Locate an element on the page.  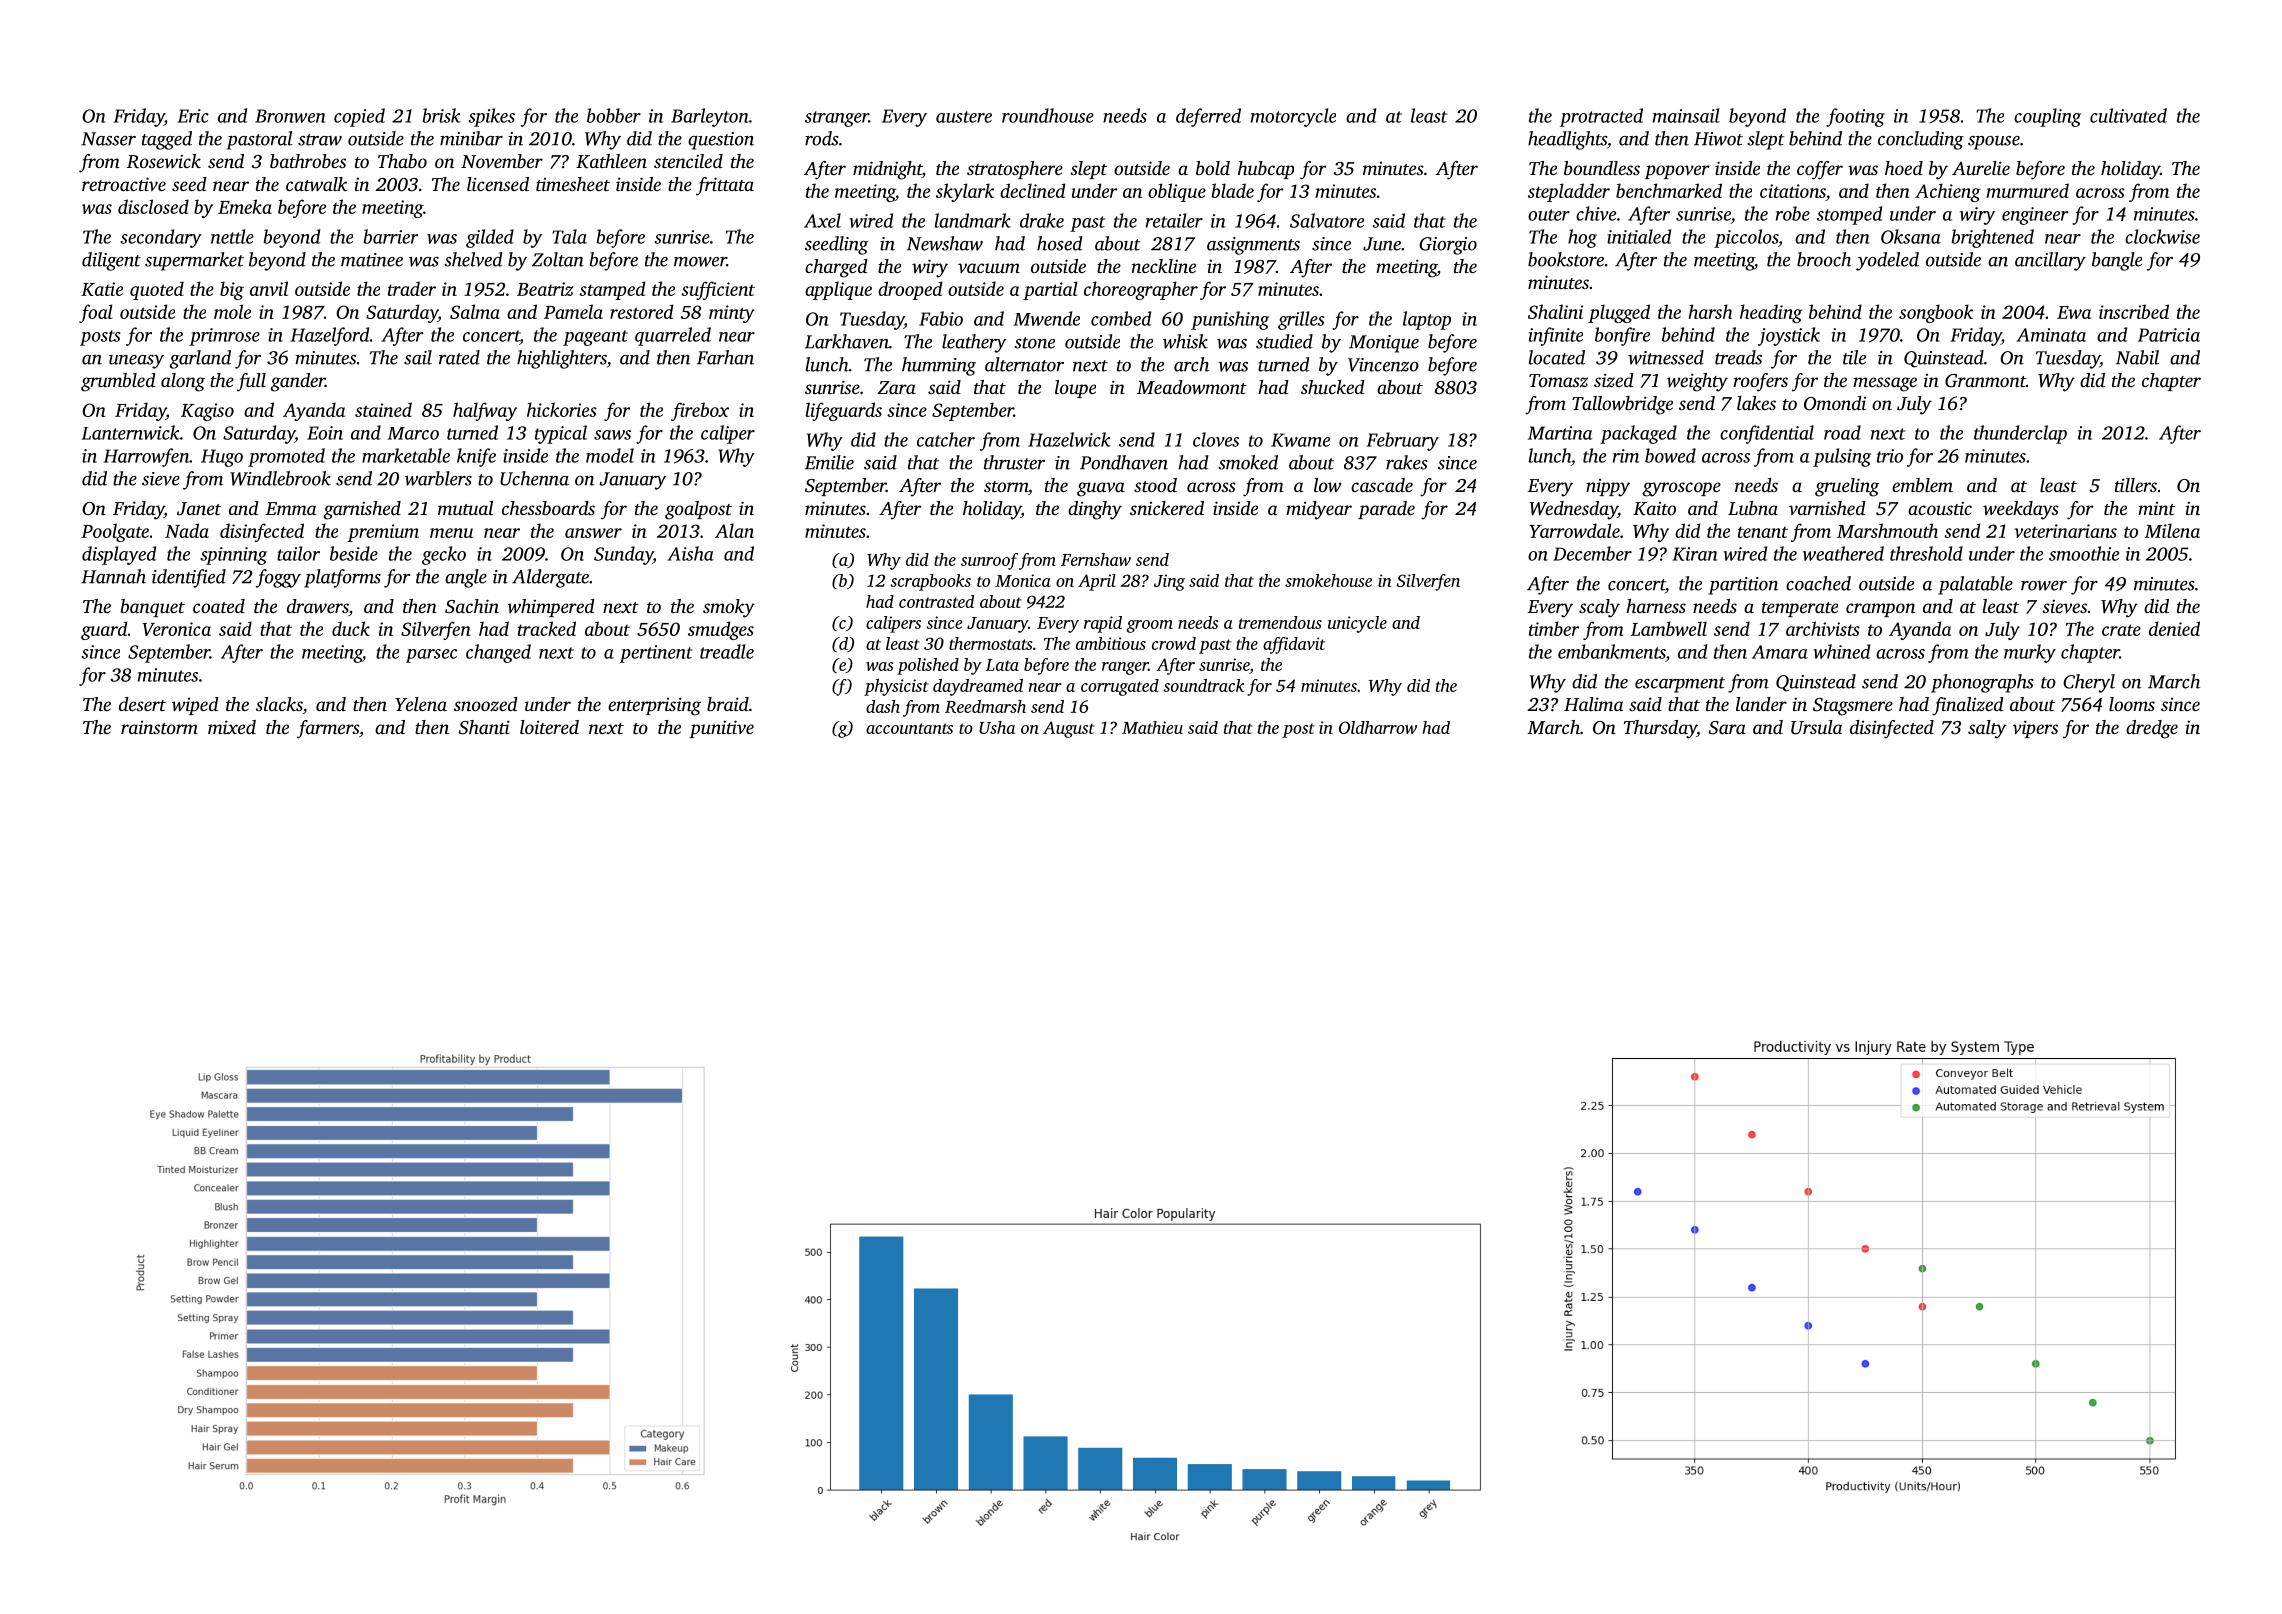
quarreled is located at coordinates (673, 336).
